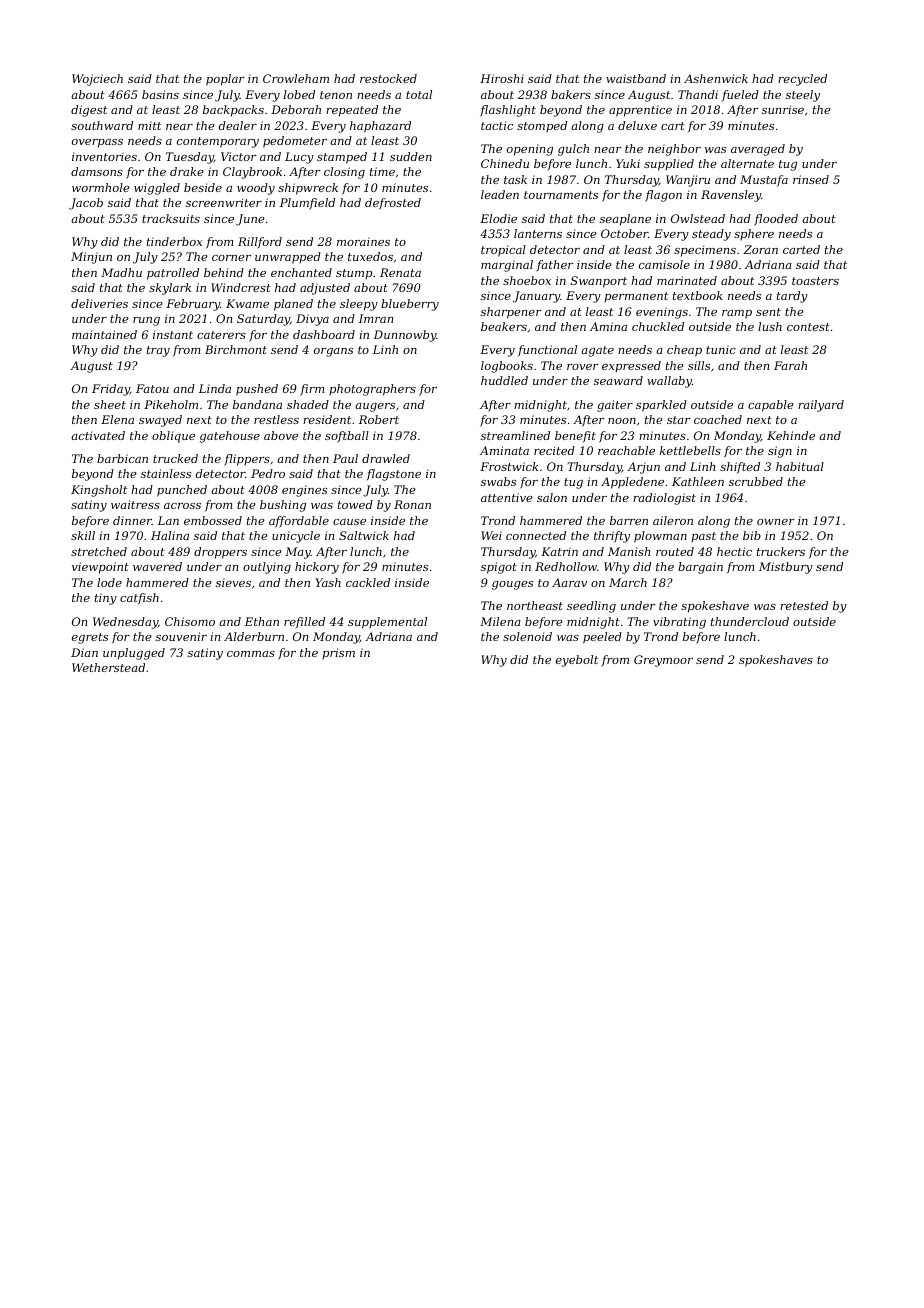  What do you see at coordinates (134, 654) in the screenshot?
I see `unplugged` at bounding box center [134, 654].
